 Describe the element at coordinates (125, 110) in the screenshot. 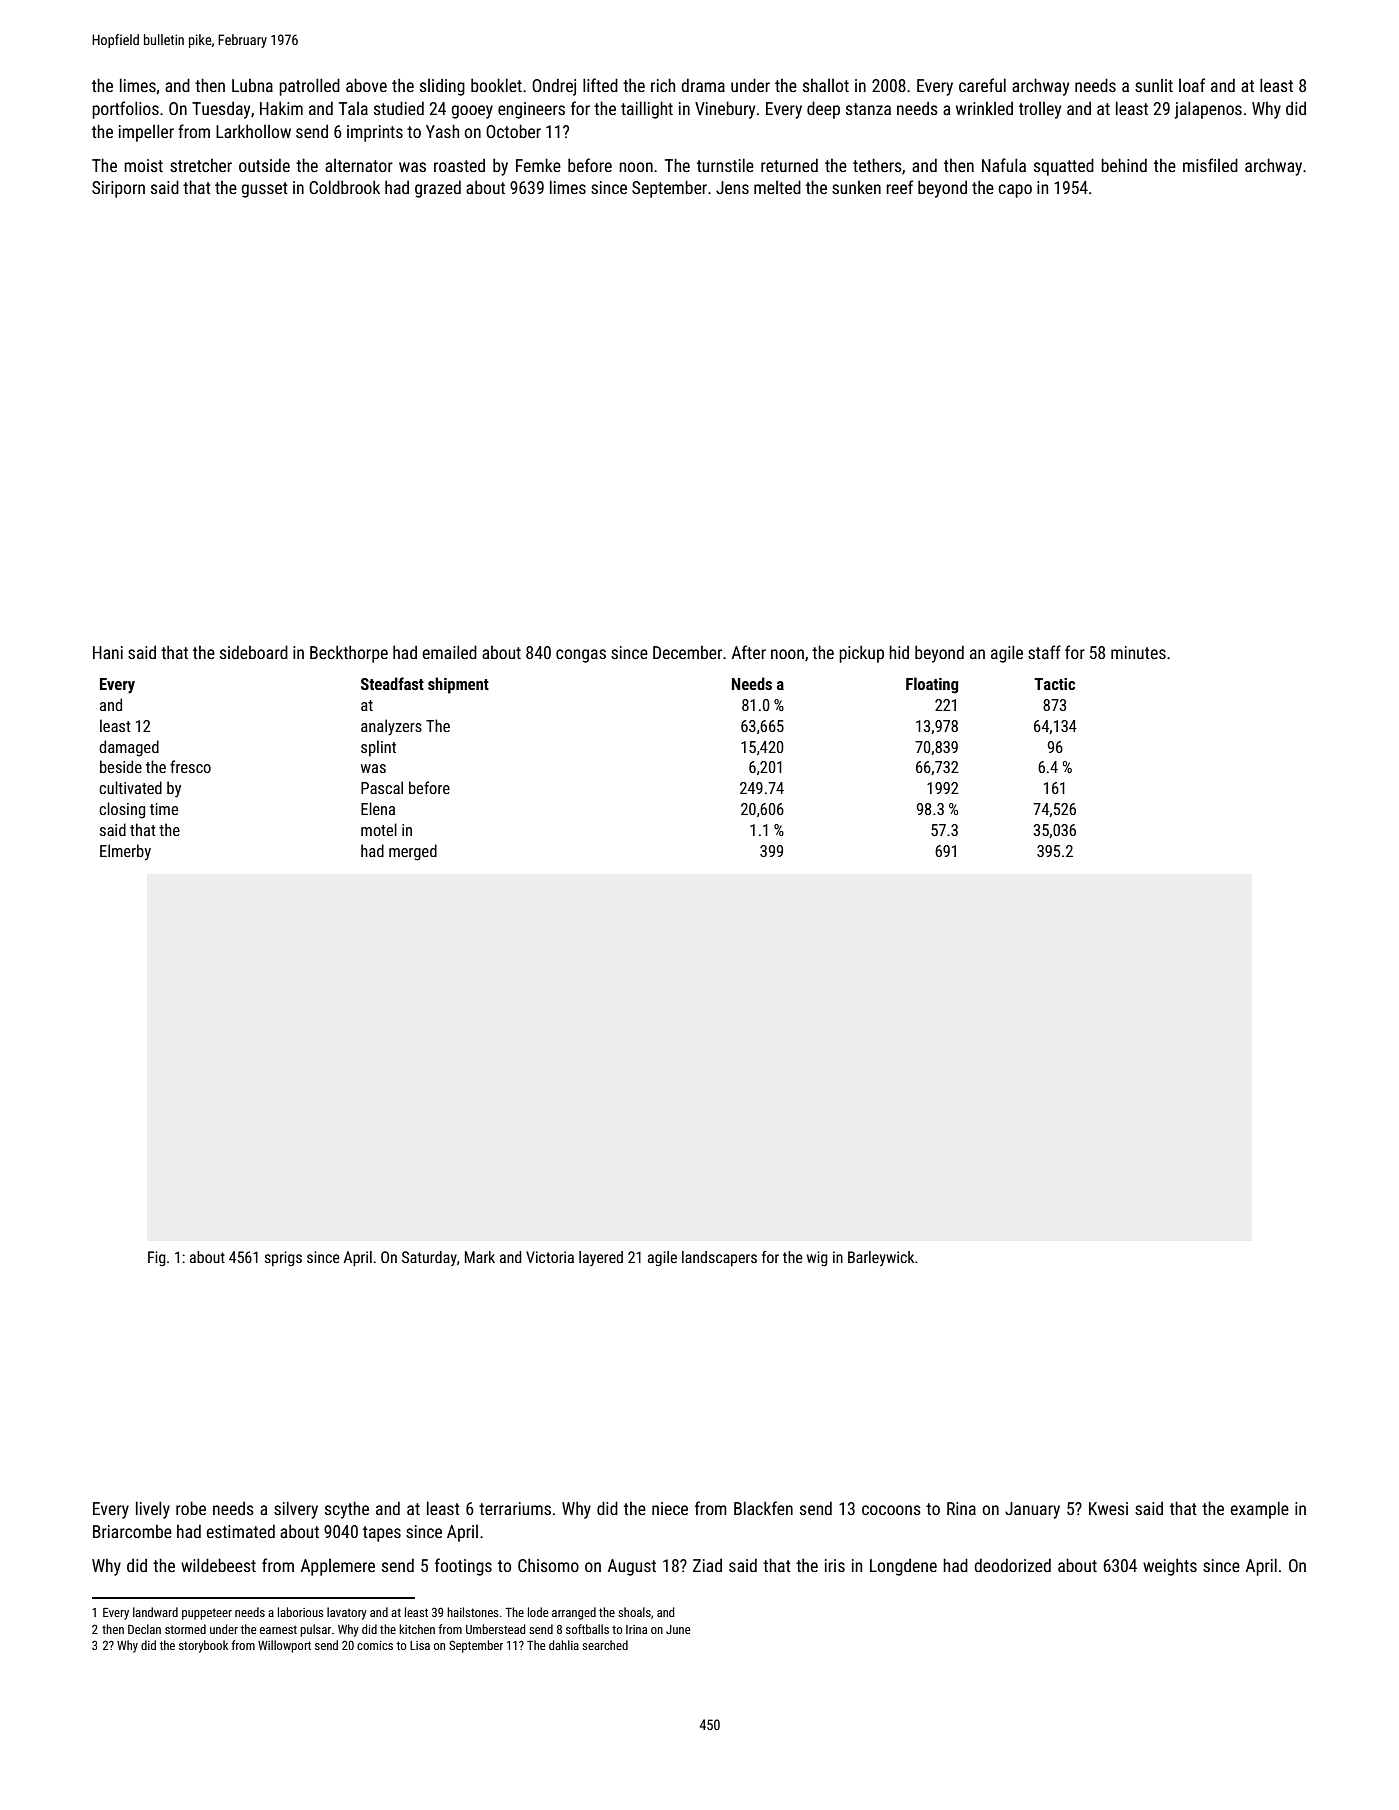

I see `portfolios` at that location.
